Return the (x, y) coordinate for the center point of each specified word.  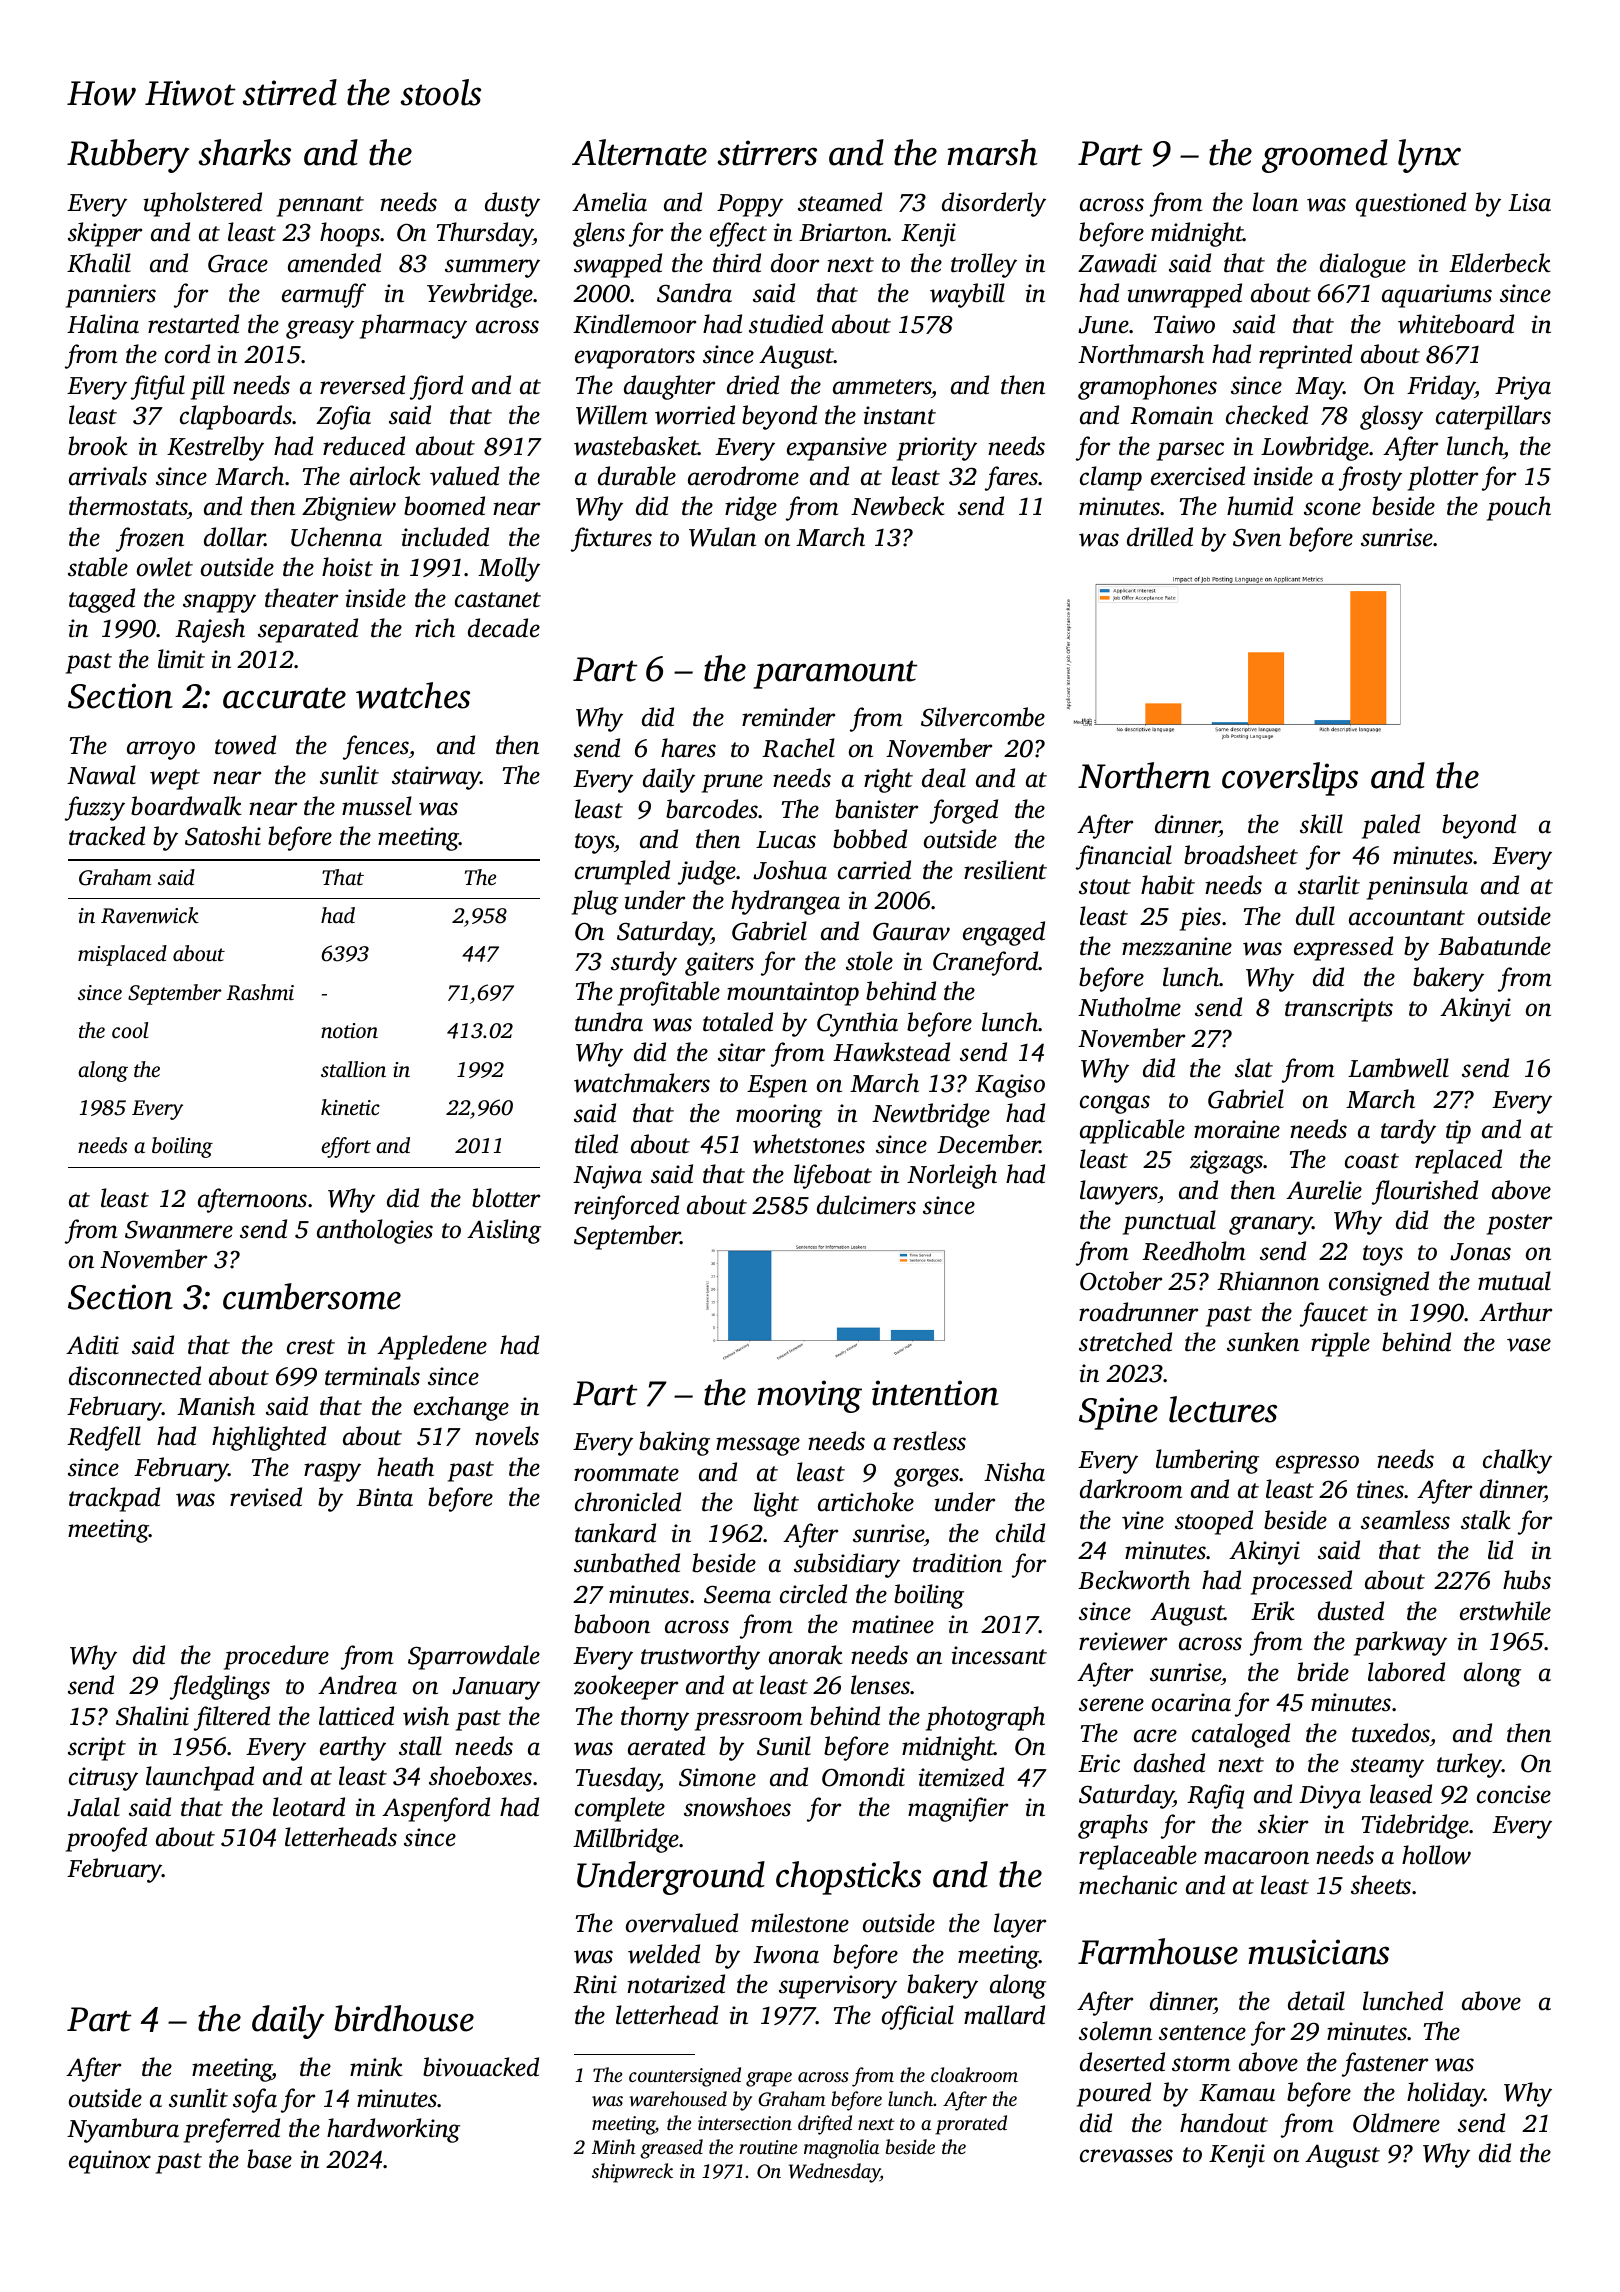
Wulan (722, 537)
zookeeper (626, 1687)
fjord (436, 387)
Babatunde (1494, 946)
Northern (1144, 775)
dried (753, 385)
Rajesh (210, 630)
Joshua (790, 870)
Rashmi (260, 992)
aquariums (1437, 296)
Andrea (357, 1685)
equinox (110, 2162)
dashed (1169, 1763)
